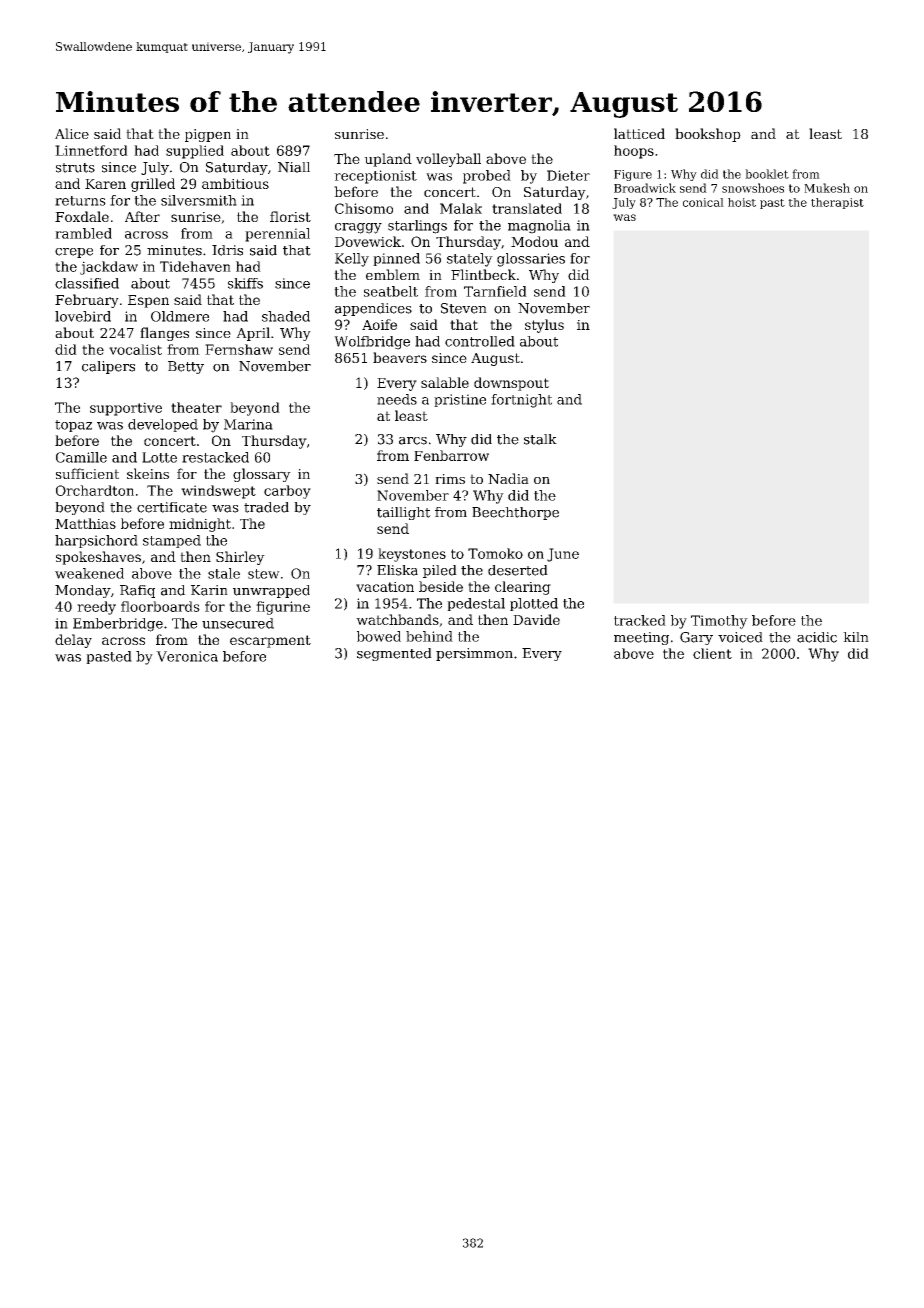 This page has height=1308, width=924. Describe the element at coordinates (544, 326) in the page. I see `stylus` at that location.
